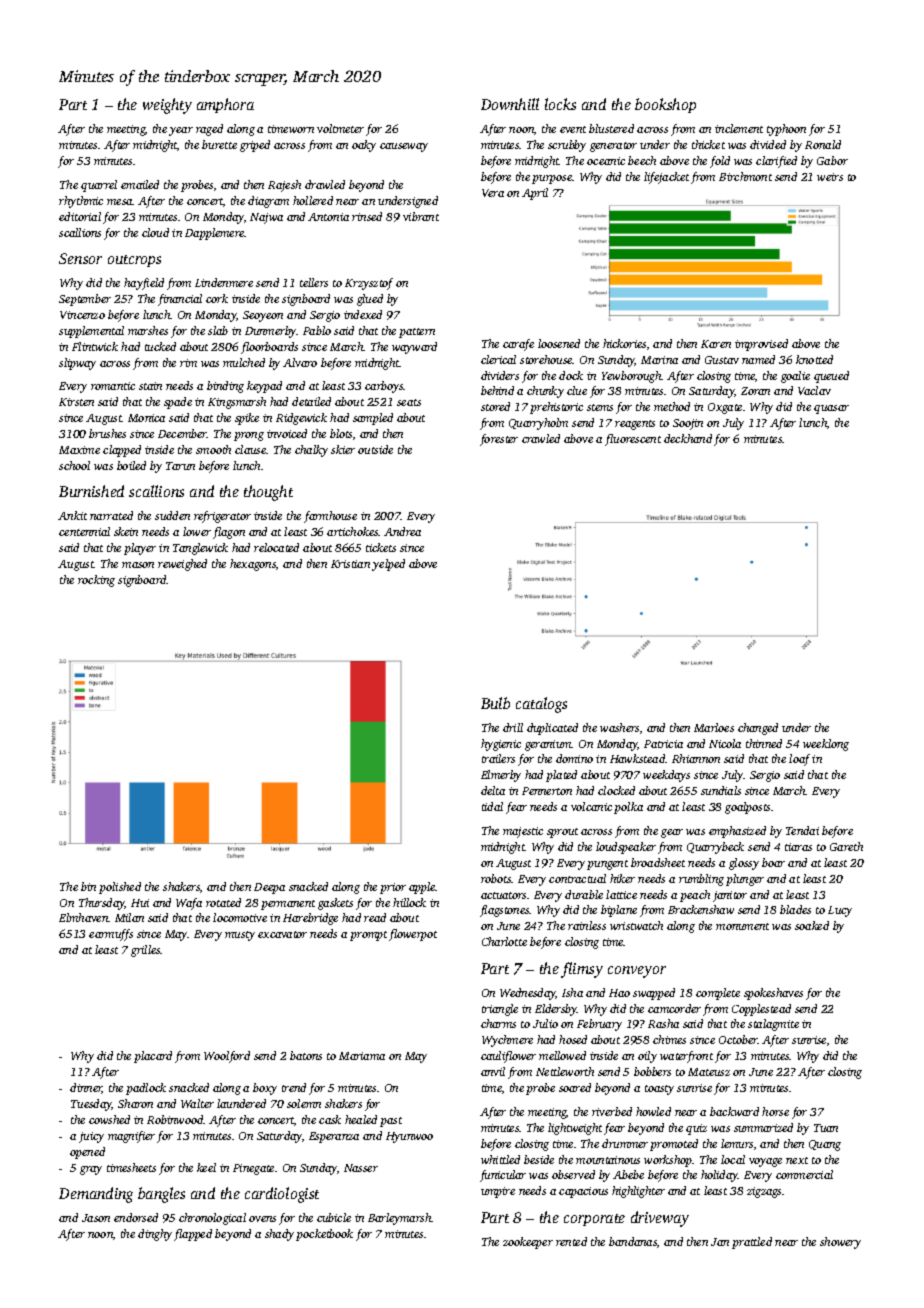  I want to click on Soojin, so click(688, 424).
